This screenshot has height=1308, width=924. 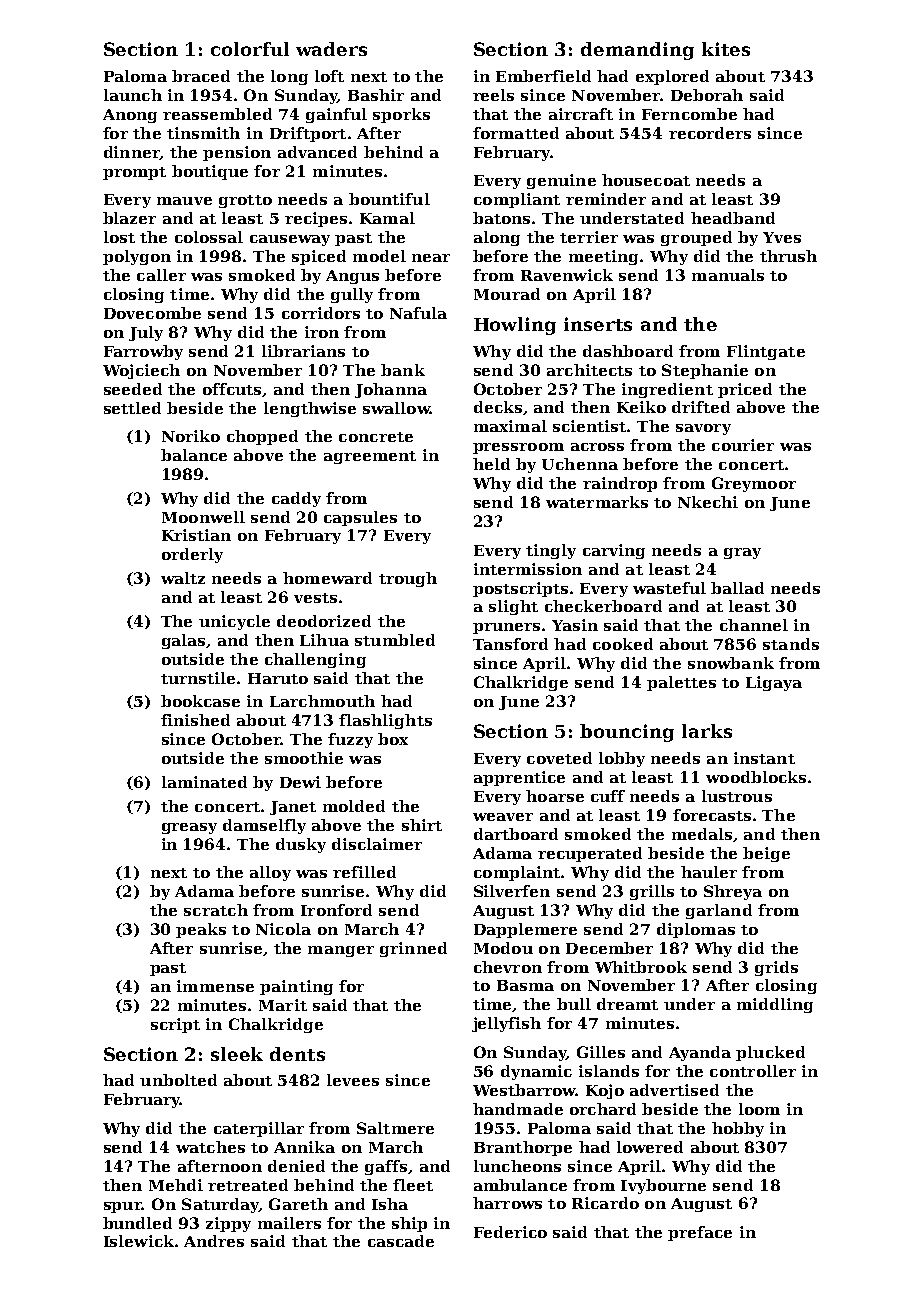 What do you see at coordinates (264, 826) in the screenshot?
I see `damselfly` at bounding box center [264, 826].
